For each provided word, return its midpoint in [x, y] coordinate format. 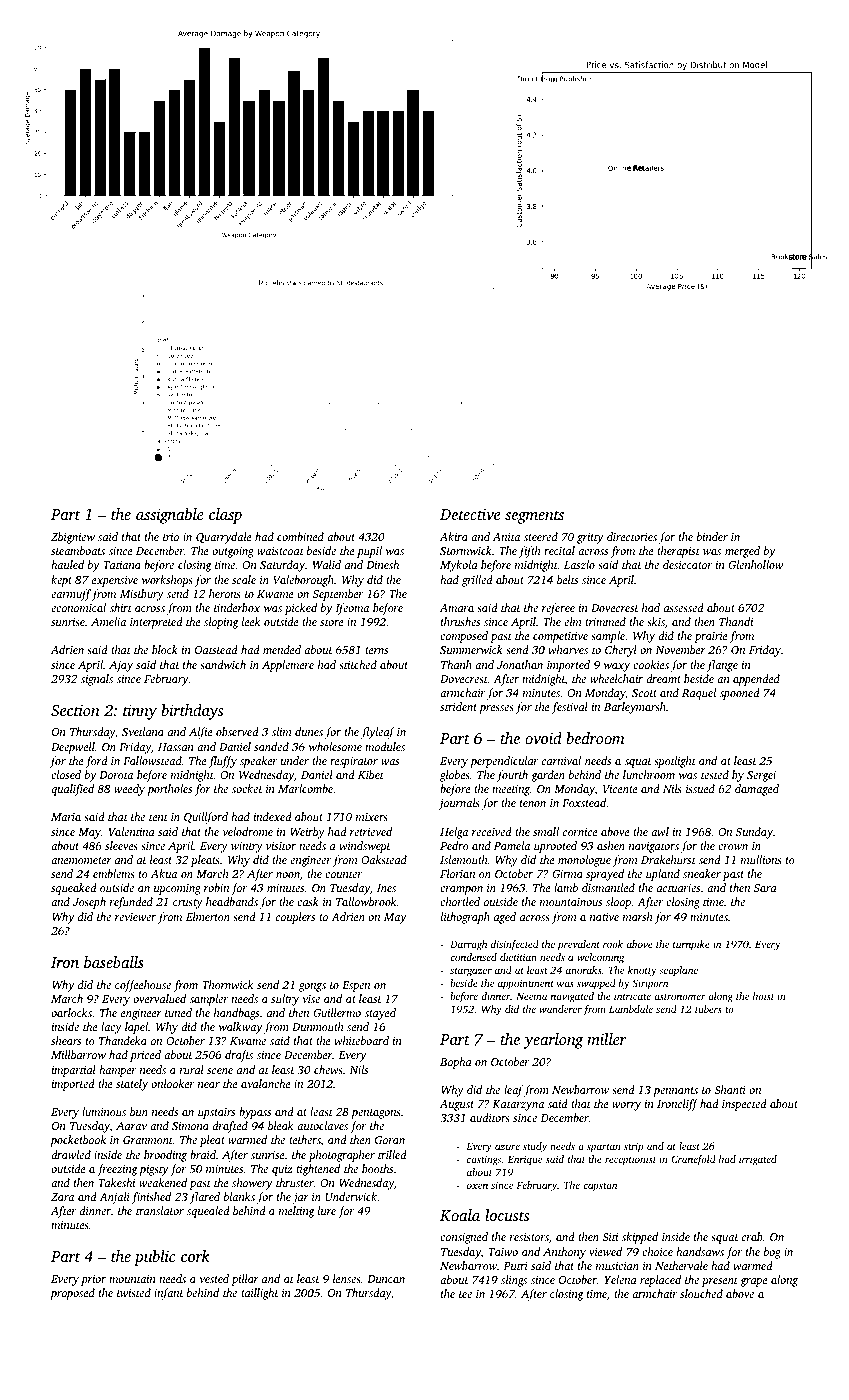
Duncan [386, 1279]
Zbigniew [73, 538]
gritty [590, 538]
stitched [358, 664]
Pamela [512, 845]
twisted [134, 1292]
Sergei [761, 776]
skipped [640, 1238]
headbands [232, 901]
